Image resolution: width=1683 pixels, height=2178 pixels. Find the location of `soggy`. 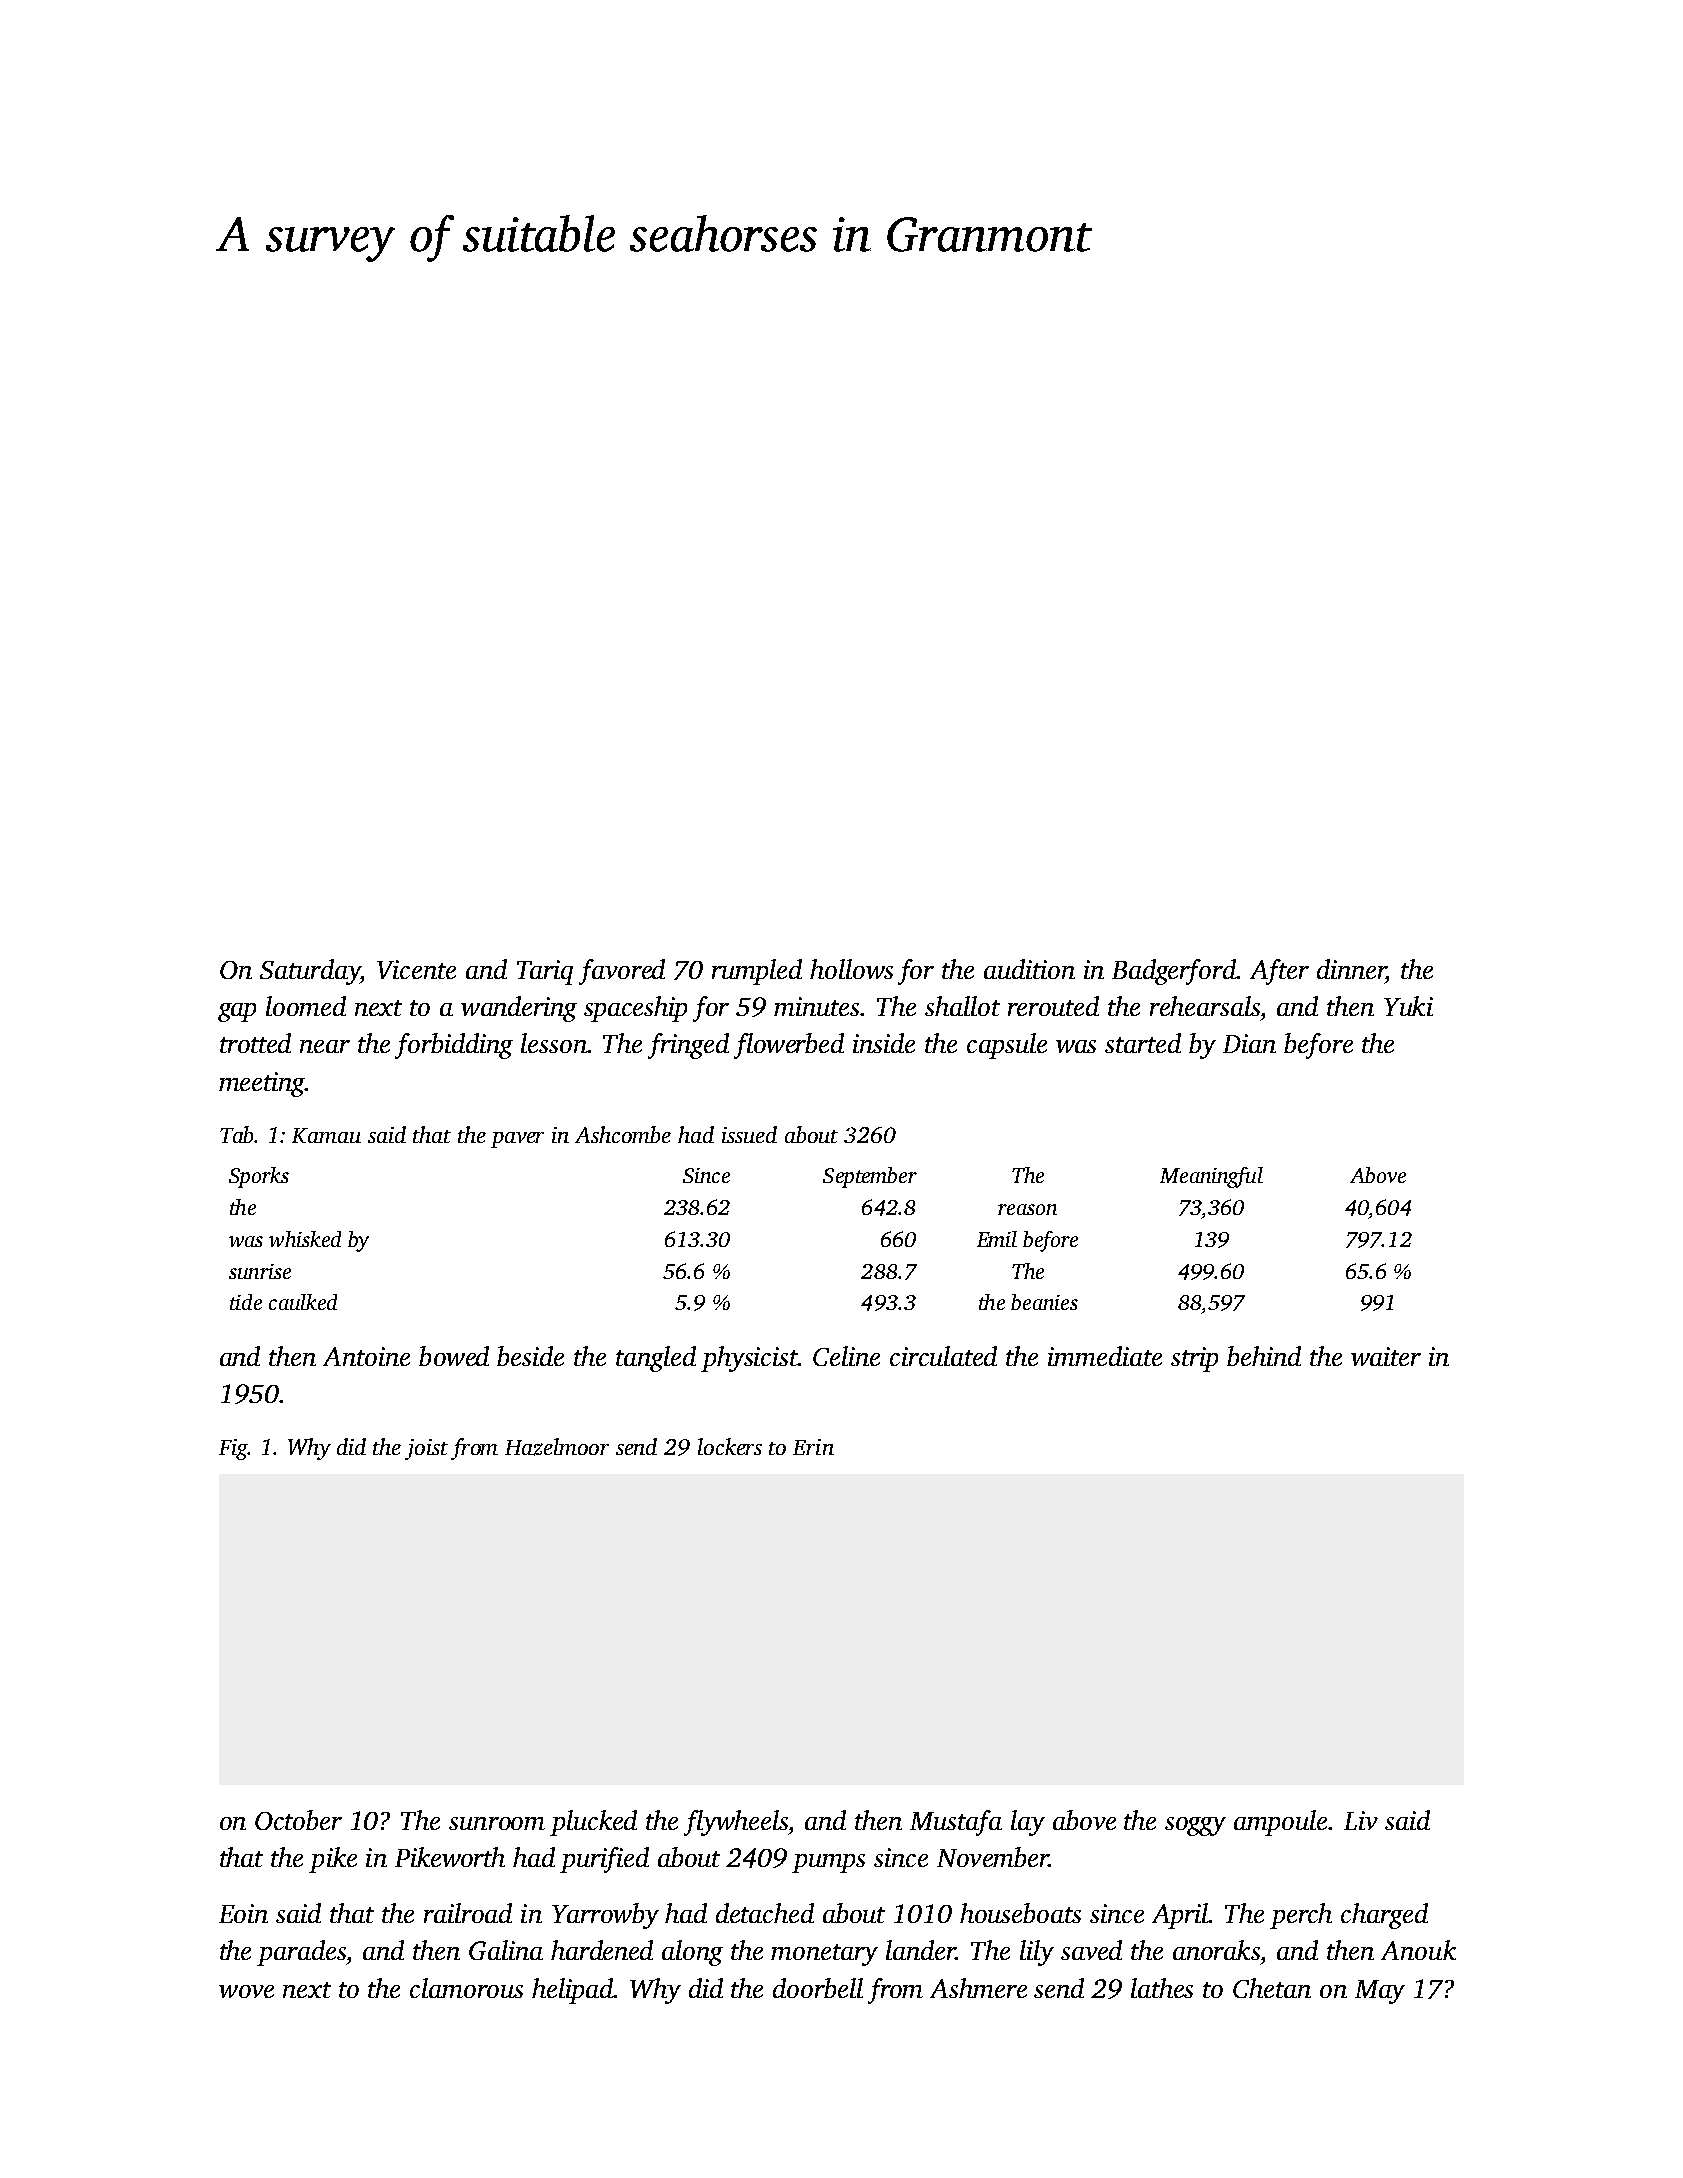

soggy is located at coordinates (1195, 1826).
